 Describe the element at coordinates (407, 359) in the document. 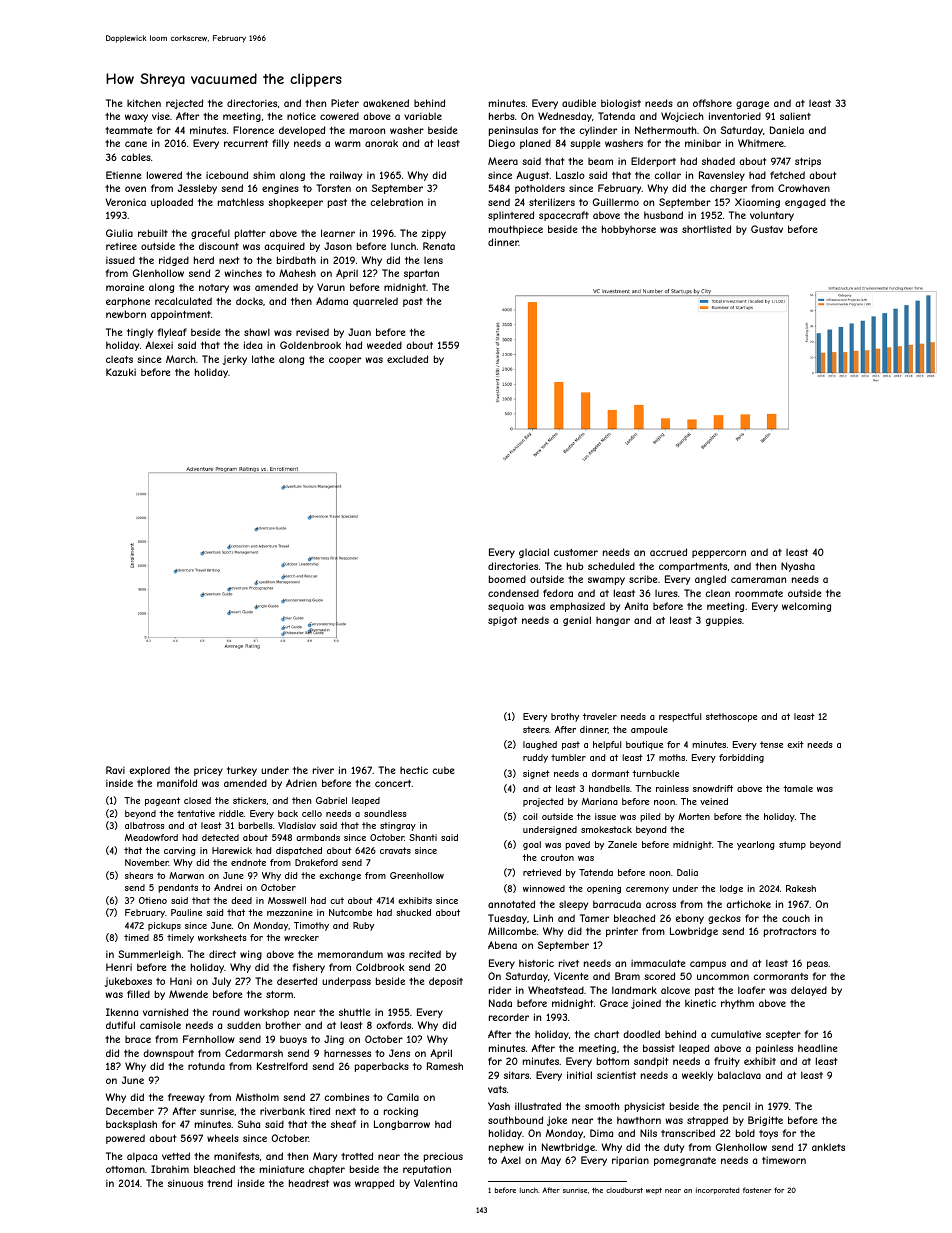

I see `excluded` at that location.
